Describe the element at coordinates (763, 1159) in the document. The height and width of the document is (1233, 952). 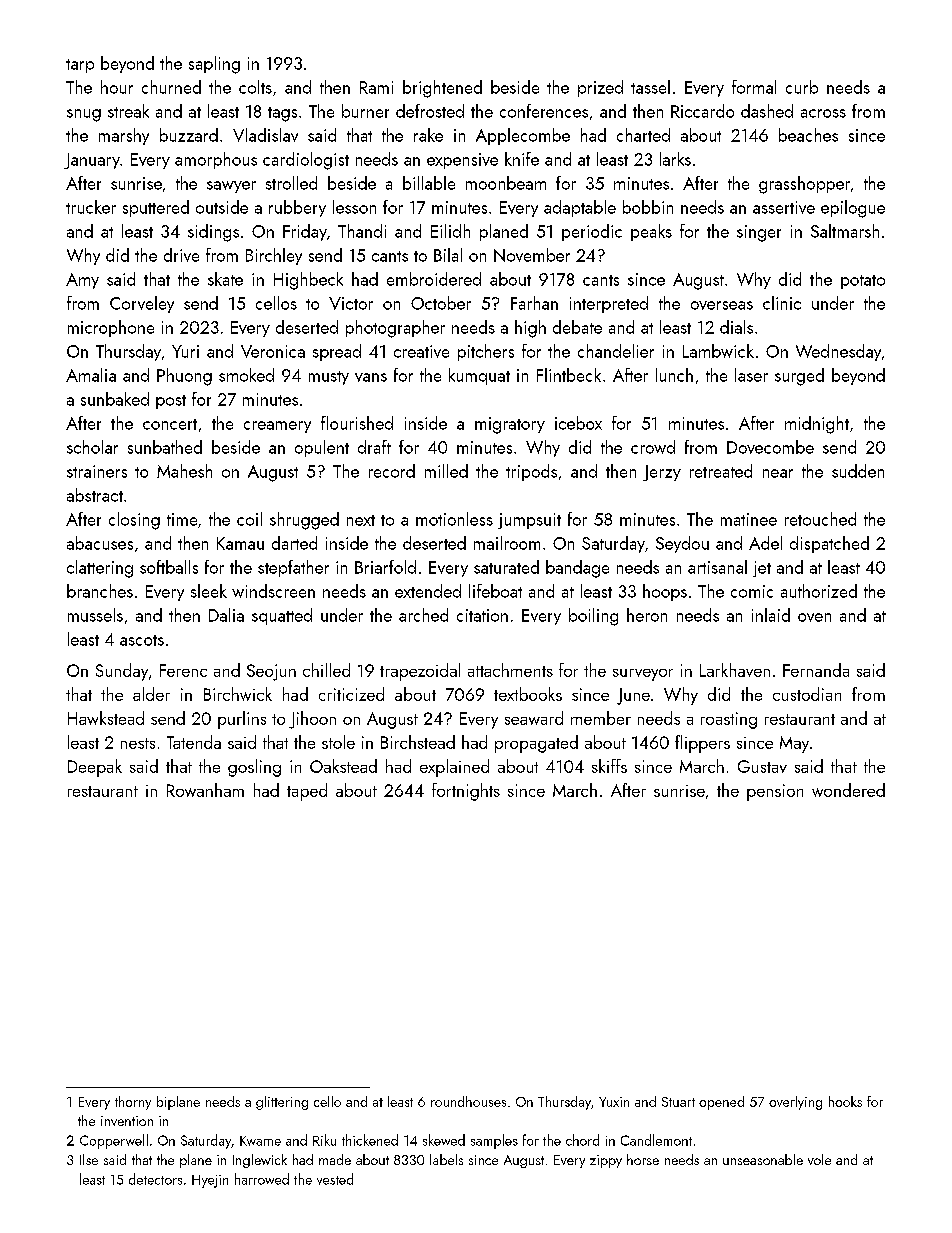
I see `unseasonable` at that location.
